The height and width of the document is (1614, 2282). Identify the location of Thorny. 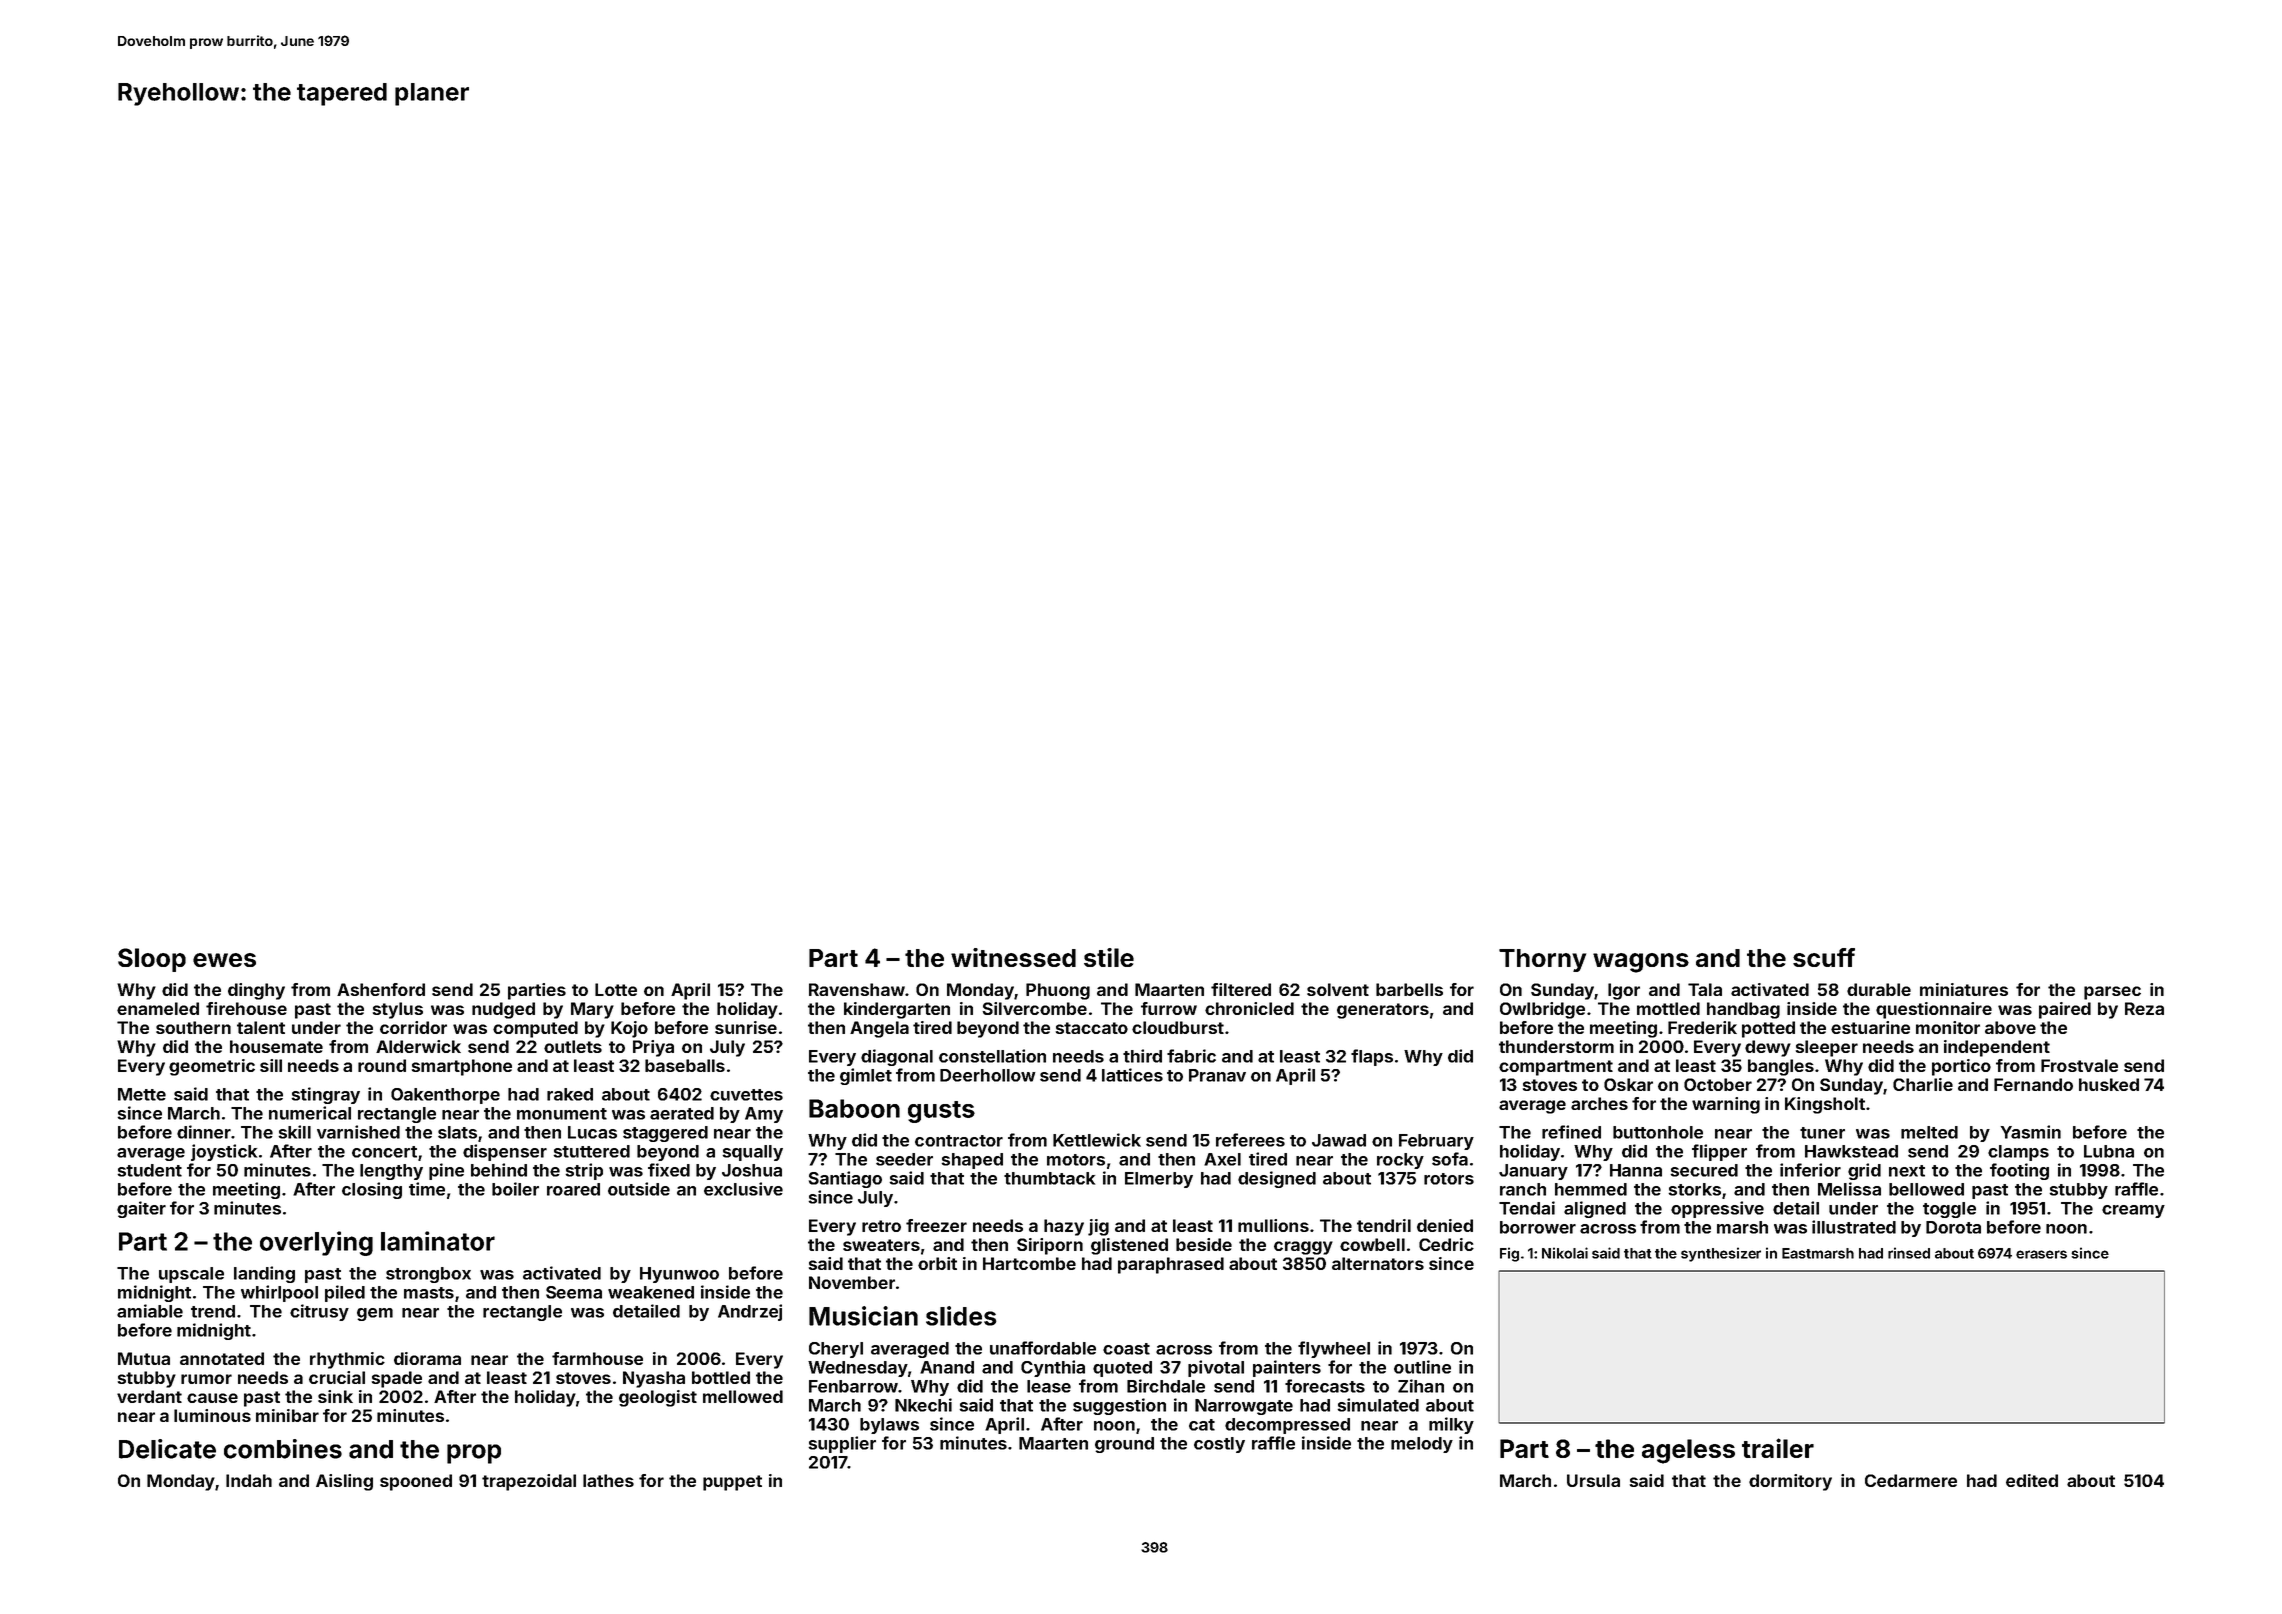
(1542, 960).
